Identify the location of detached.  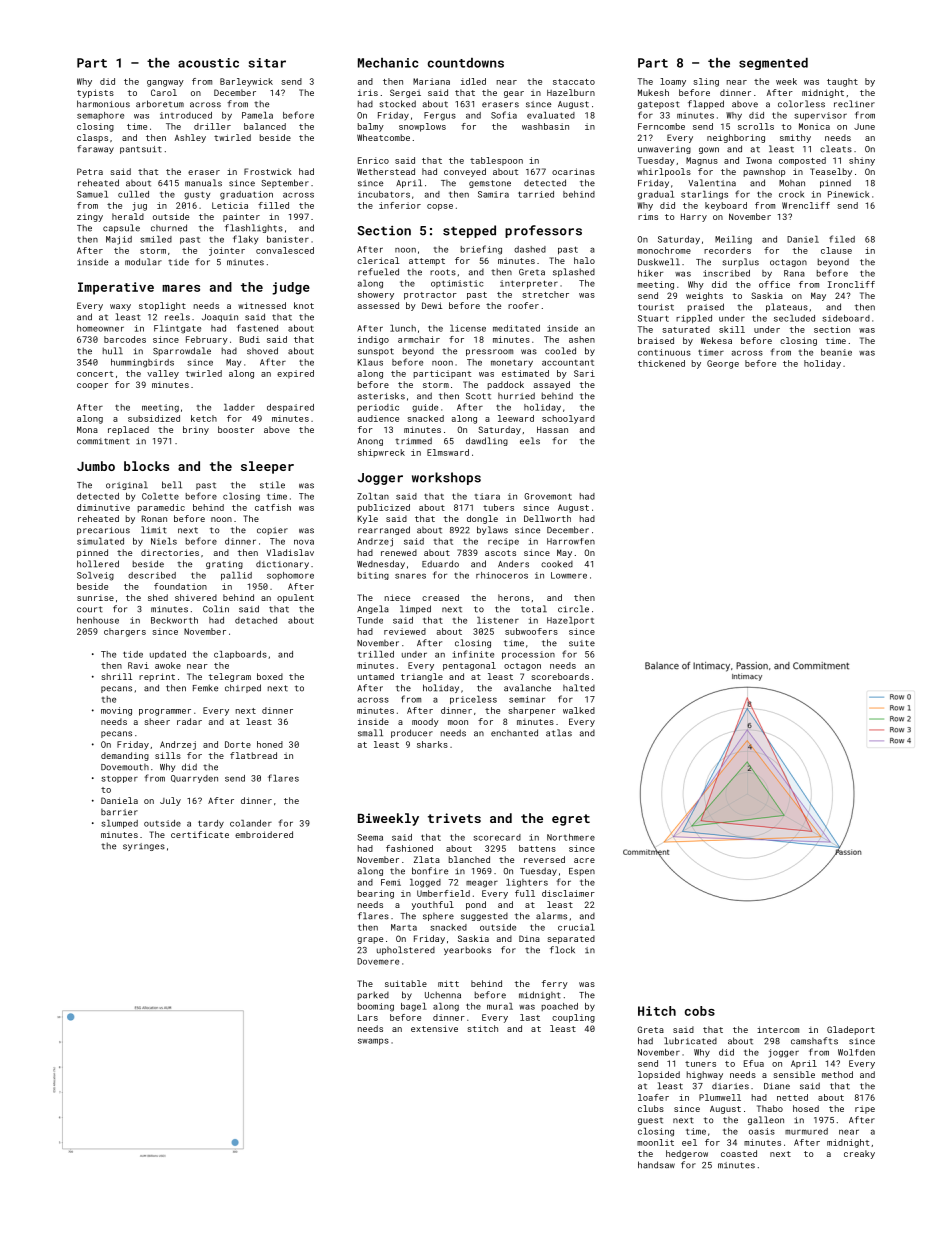
(256, 620).
